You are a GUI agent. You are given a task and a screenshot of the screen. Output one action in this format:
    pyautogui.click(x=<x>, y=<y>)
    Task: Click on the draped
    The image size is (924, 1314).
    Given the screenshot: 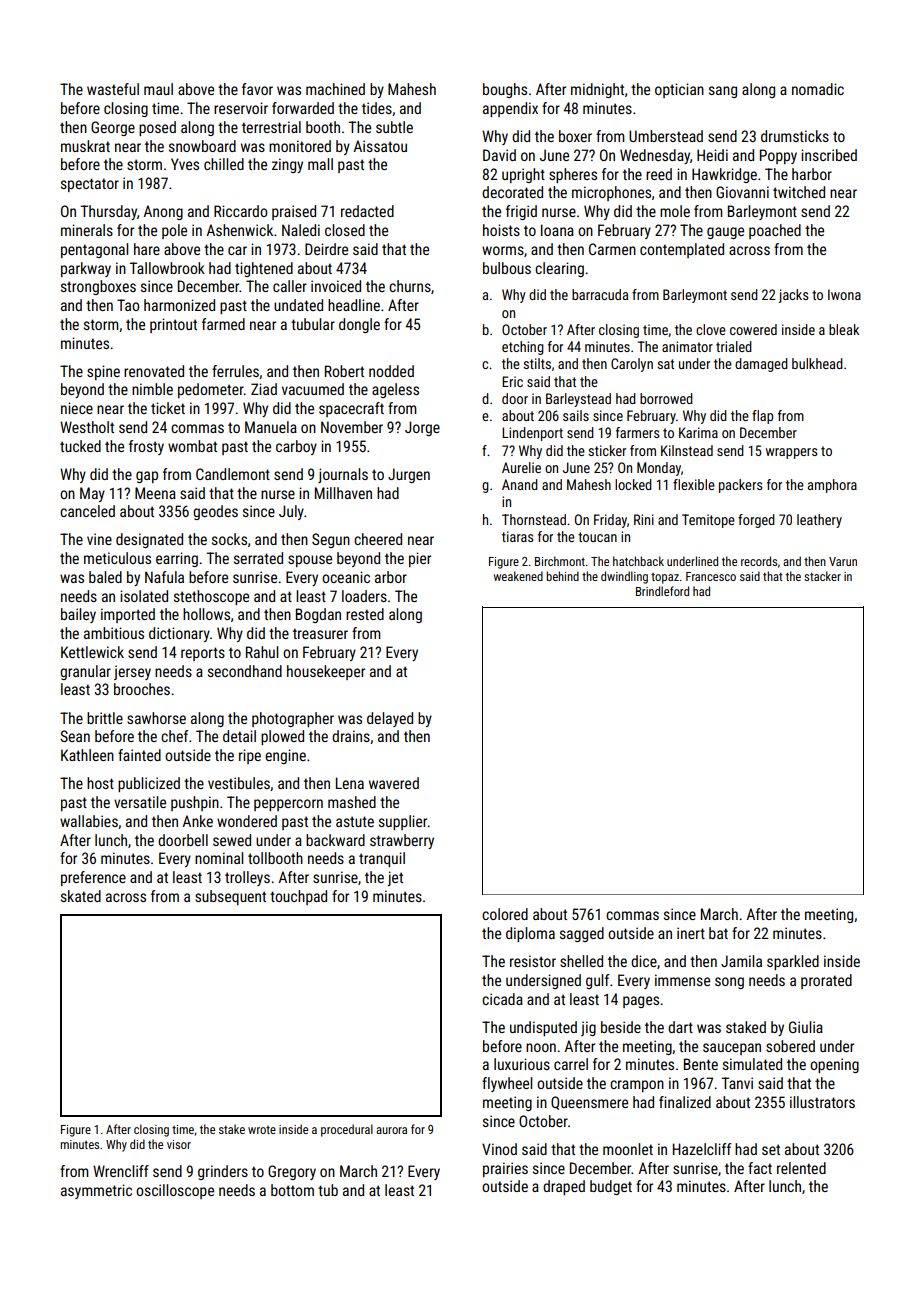 What is the action you would take?
    pyautogui.click(x=564, y=1187)
